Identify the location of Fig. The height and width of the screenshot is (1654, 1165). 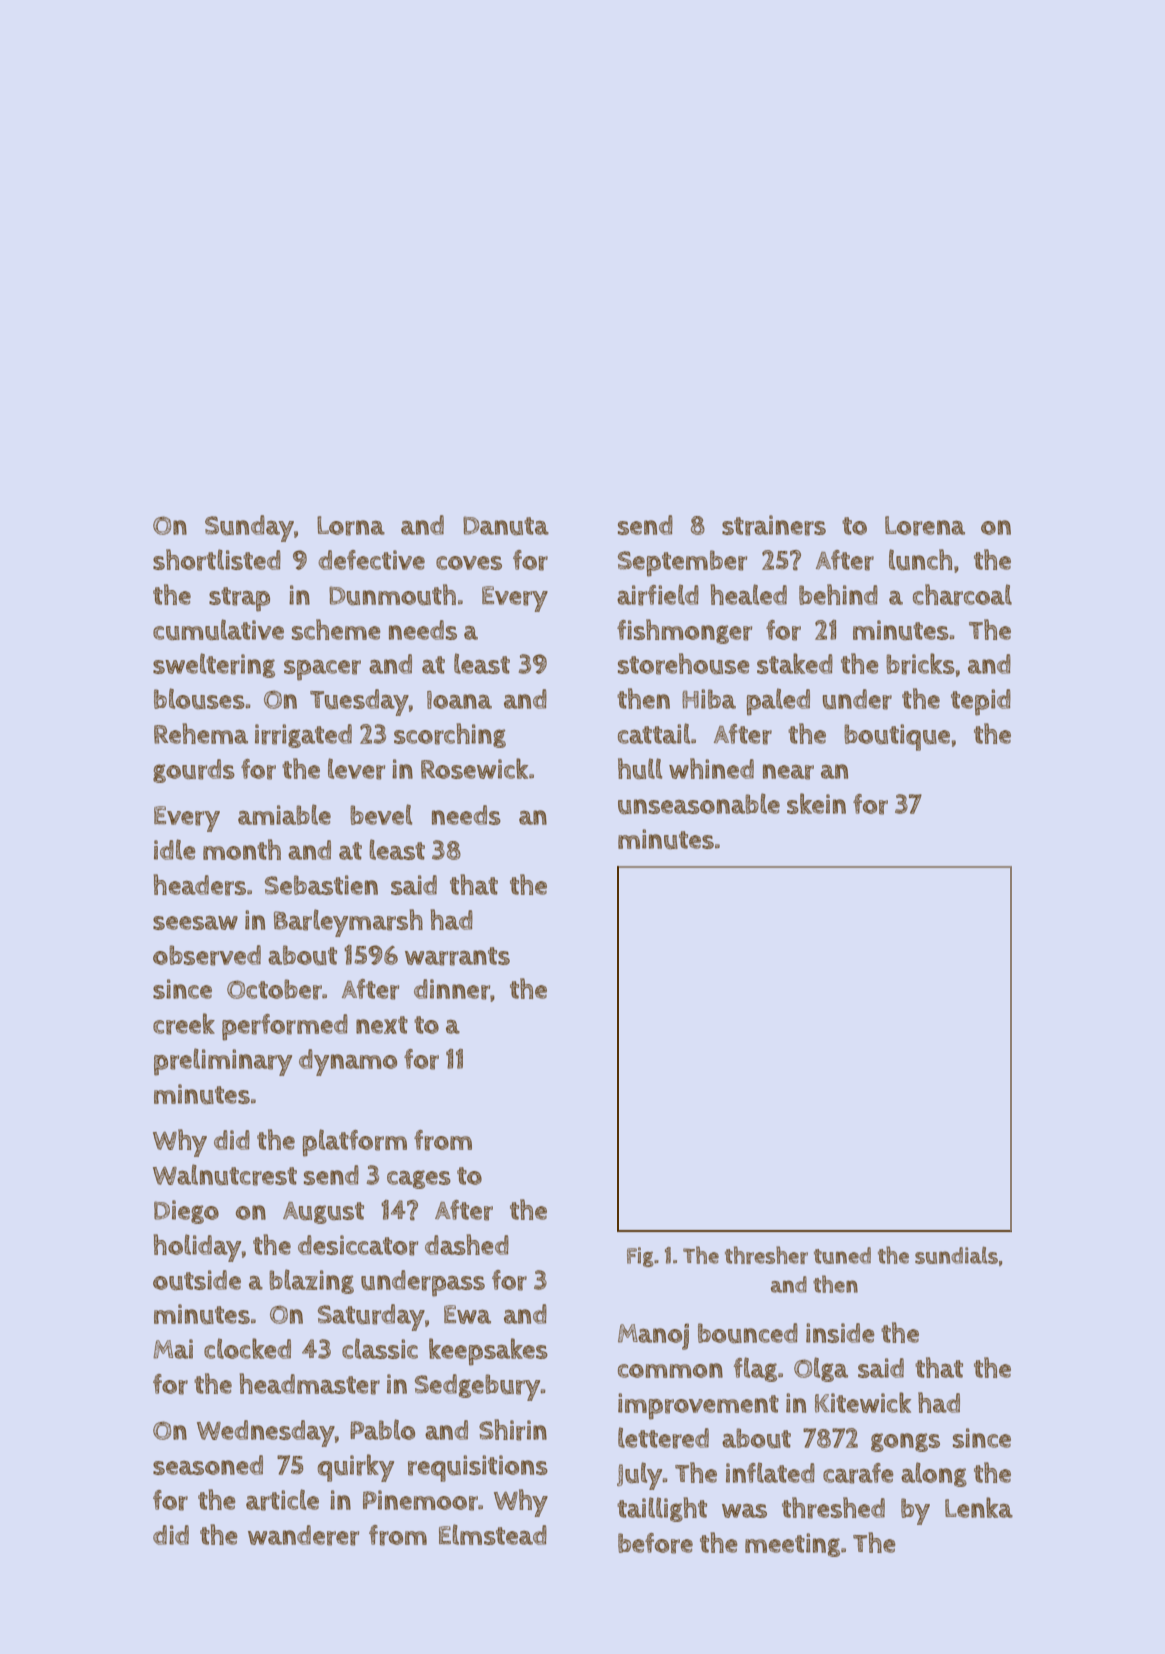
(640, 1257).
